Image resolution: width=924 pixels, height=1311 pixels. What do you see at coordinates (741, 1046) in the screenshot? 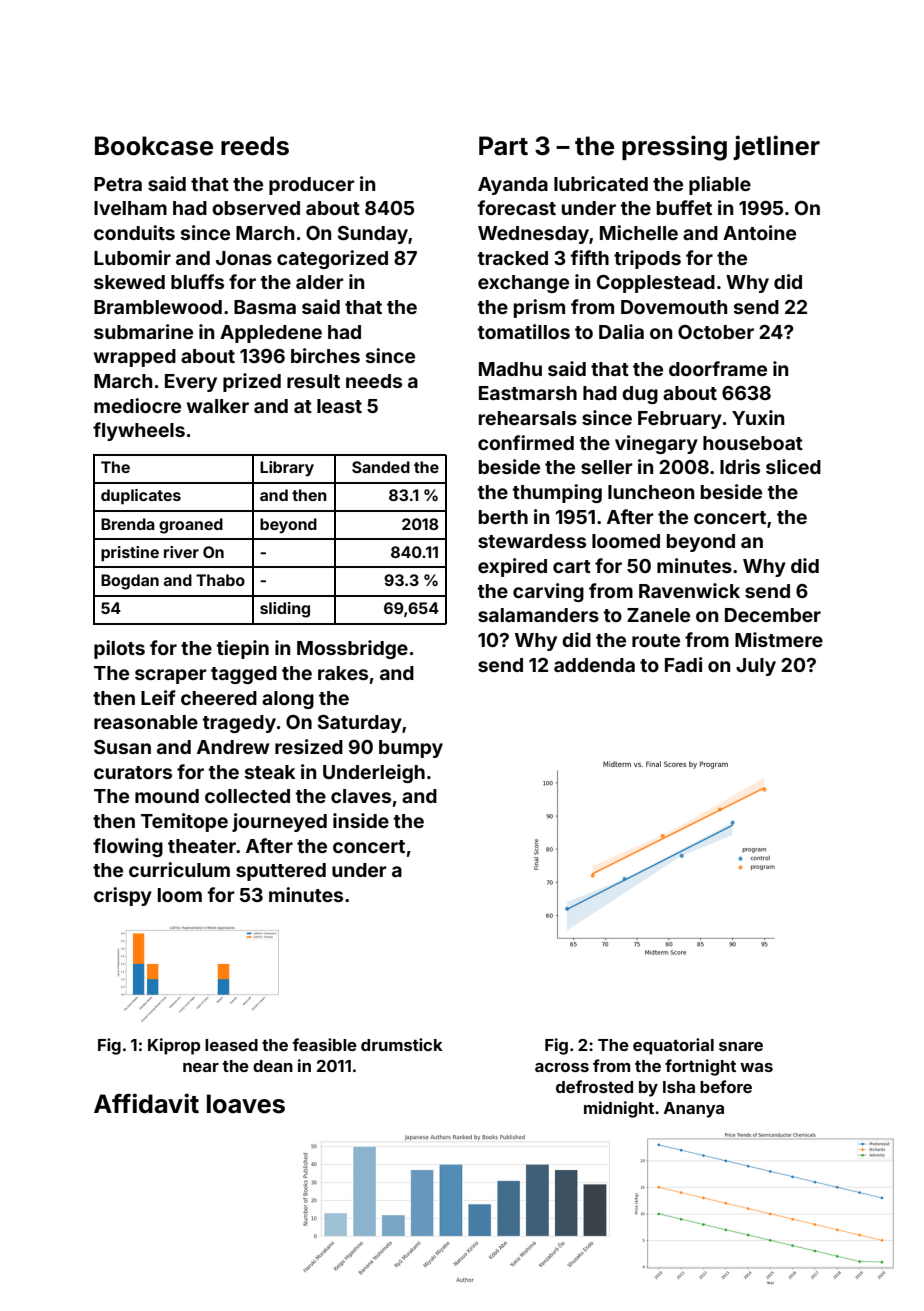
I see `snare` at bounding box center [741, 1046].
